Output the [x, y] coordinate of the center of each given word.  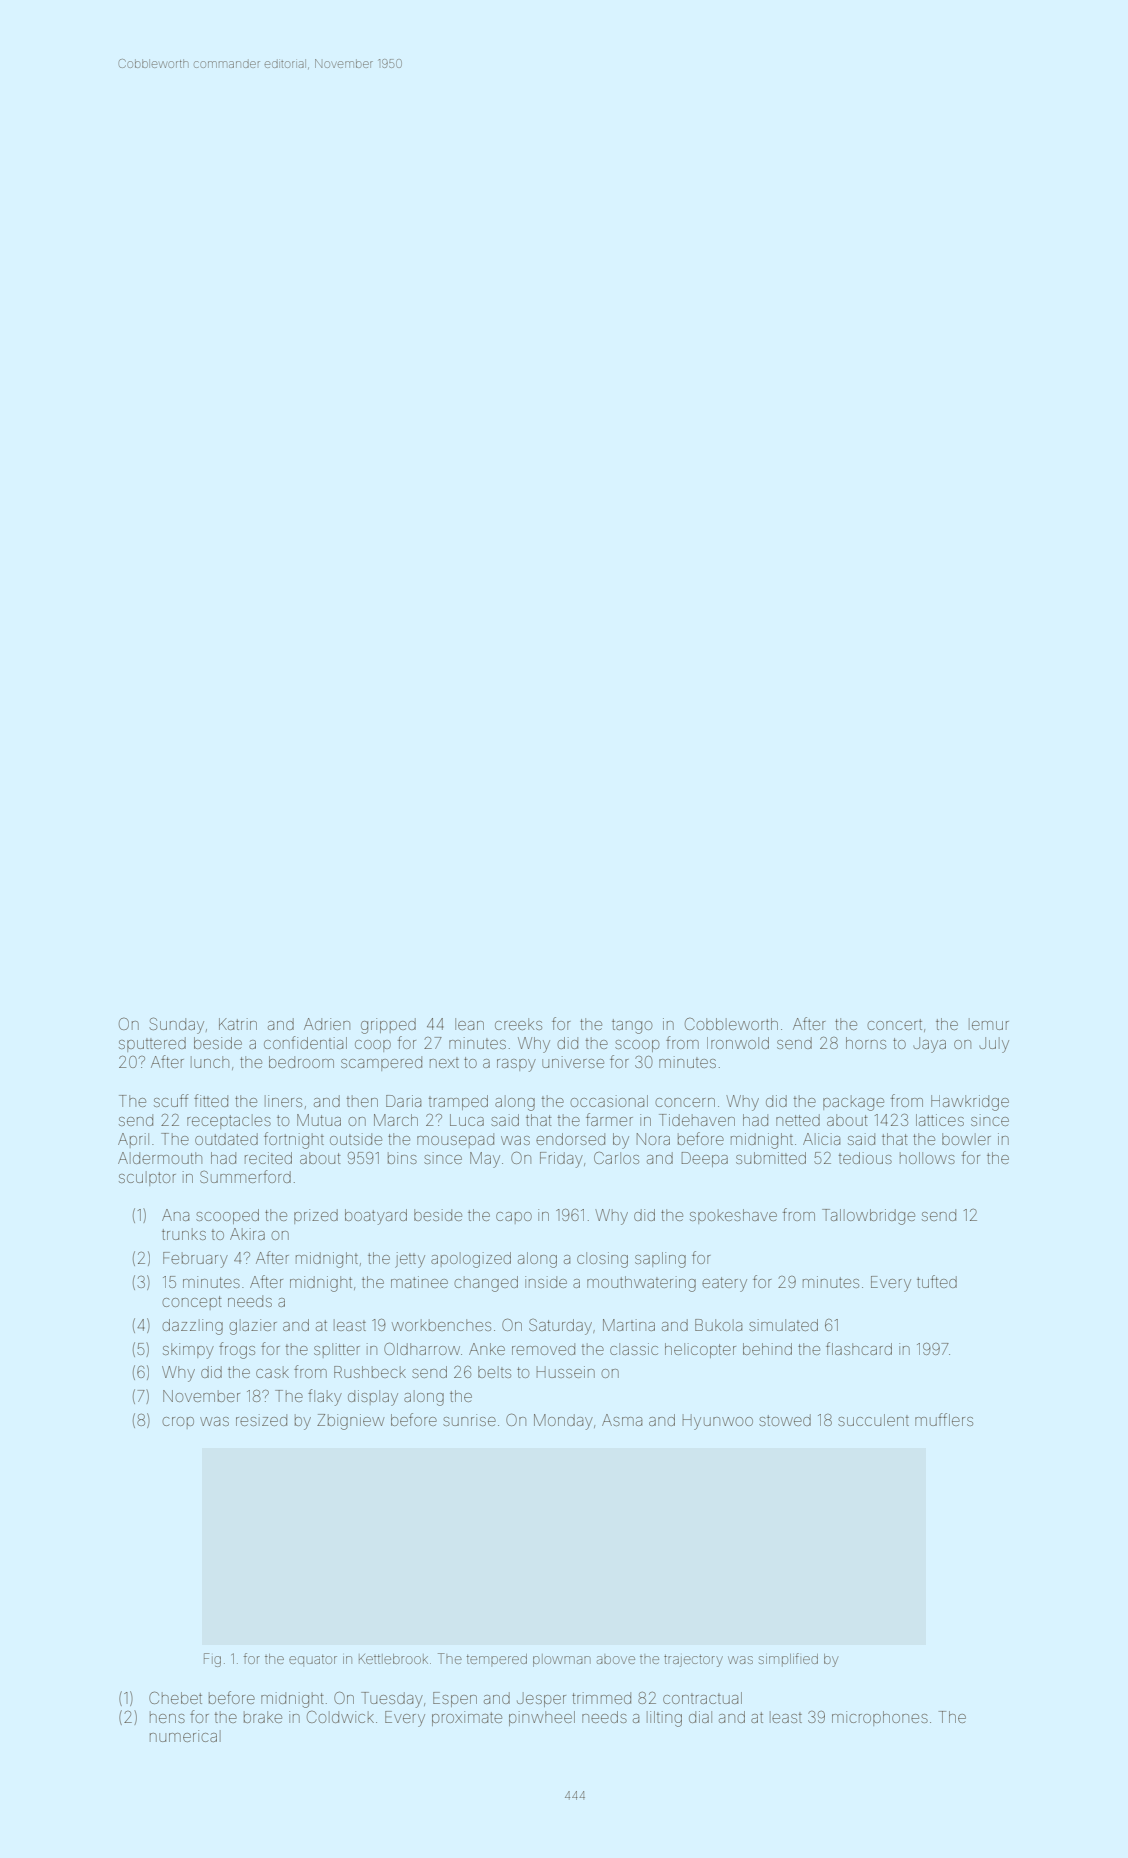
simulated [783, 1325]
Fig [212, 1660]
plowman [562, 1660]
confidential [305, 1042]
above [616, 1660]
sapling [660, 1260]
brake [263, 1717]
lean [469, 1024]
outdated [226, 1139]
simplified [788, 1660]
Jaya [929, 1045]
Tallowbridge [868, 1217]
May [485, 1160]
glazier [253, 1327]
